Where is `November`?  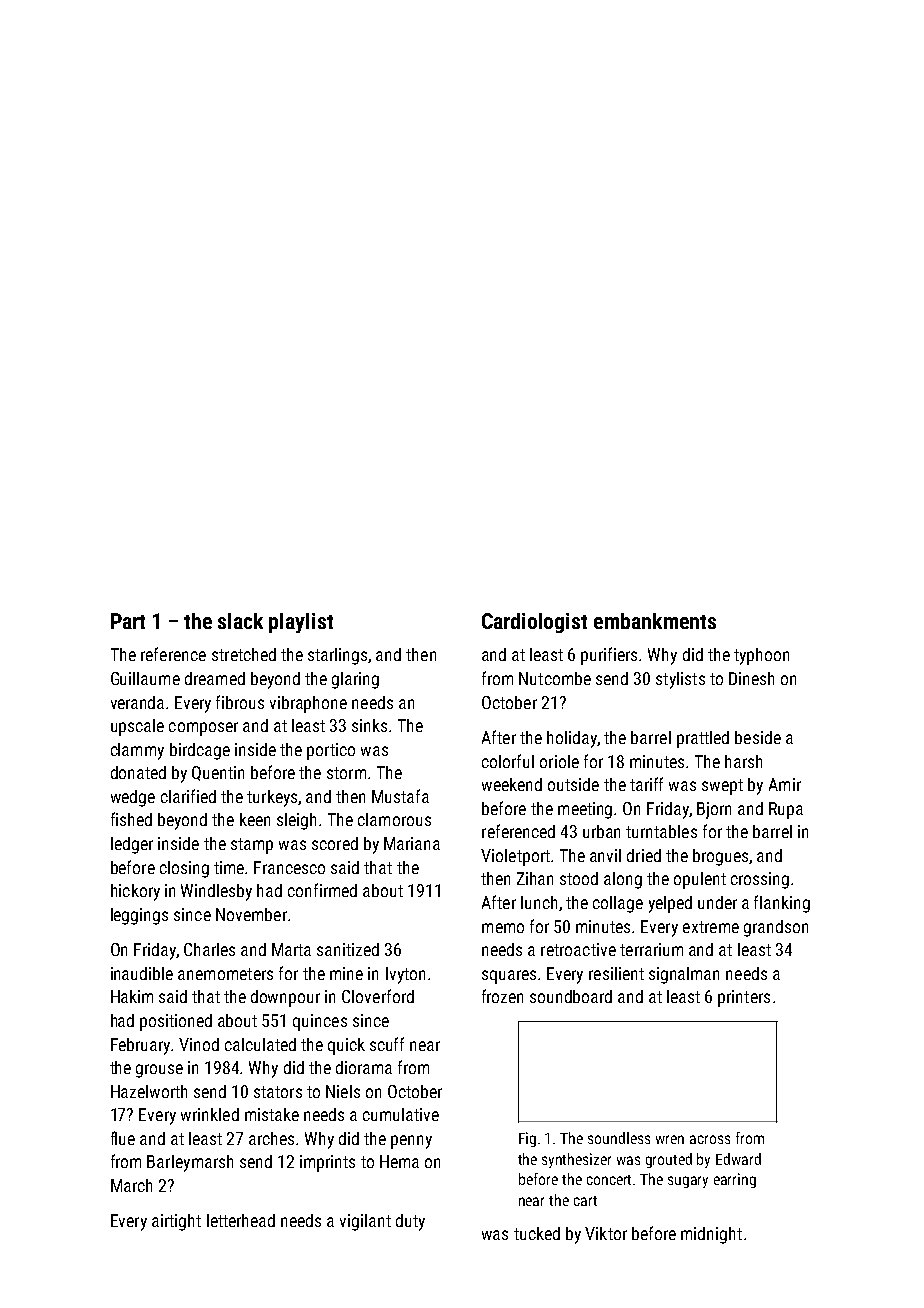 November is located at coordinates (251, 914).
